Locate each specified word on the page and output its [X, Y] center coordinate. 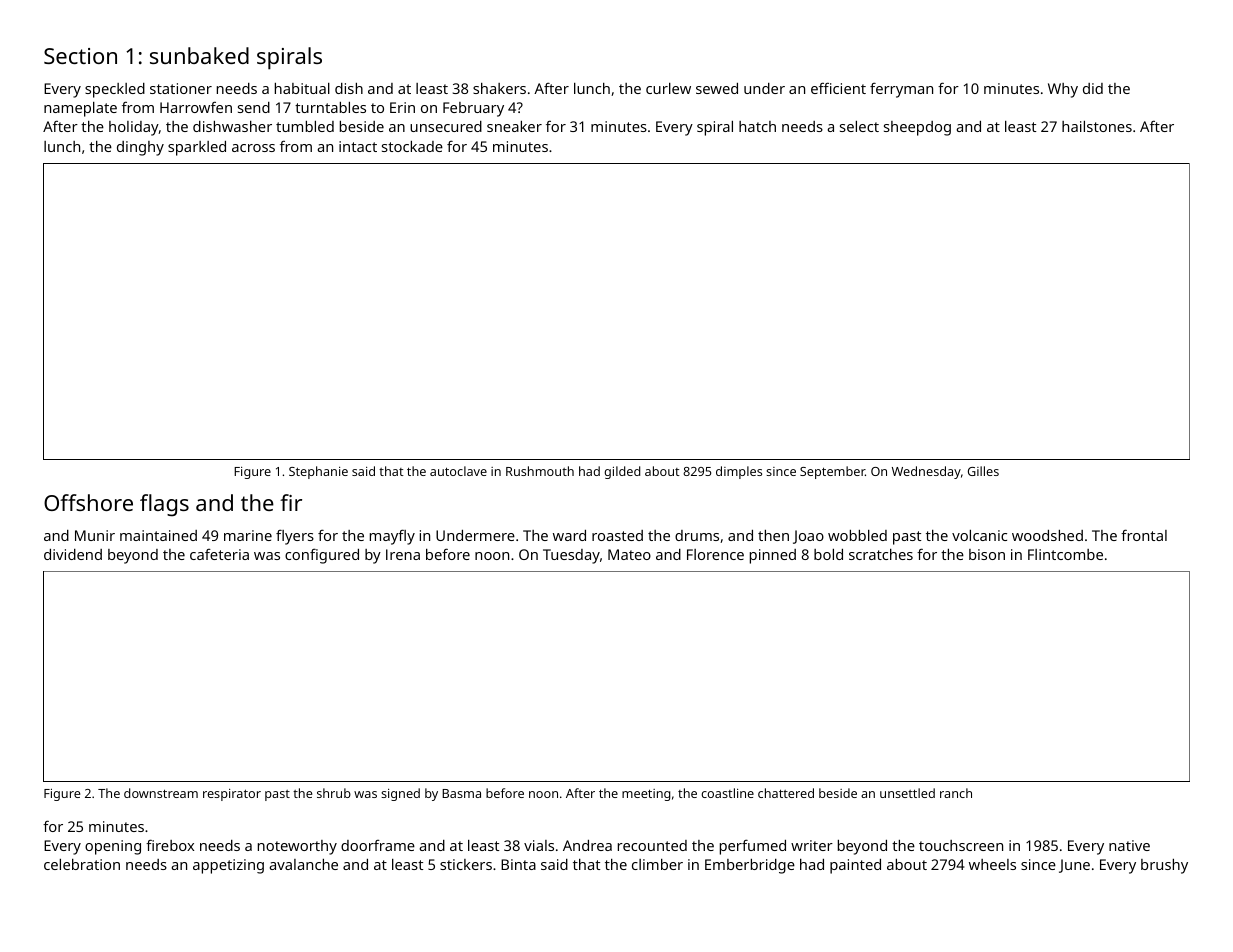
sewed [717, 88]
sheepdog [917, 128]
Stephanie [318, 472]
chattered [786, 793]
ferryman [901, 90]
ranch [956, 793]
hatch [757, 126]
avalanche [303, 864]
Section [80, 56]
